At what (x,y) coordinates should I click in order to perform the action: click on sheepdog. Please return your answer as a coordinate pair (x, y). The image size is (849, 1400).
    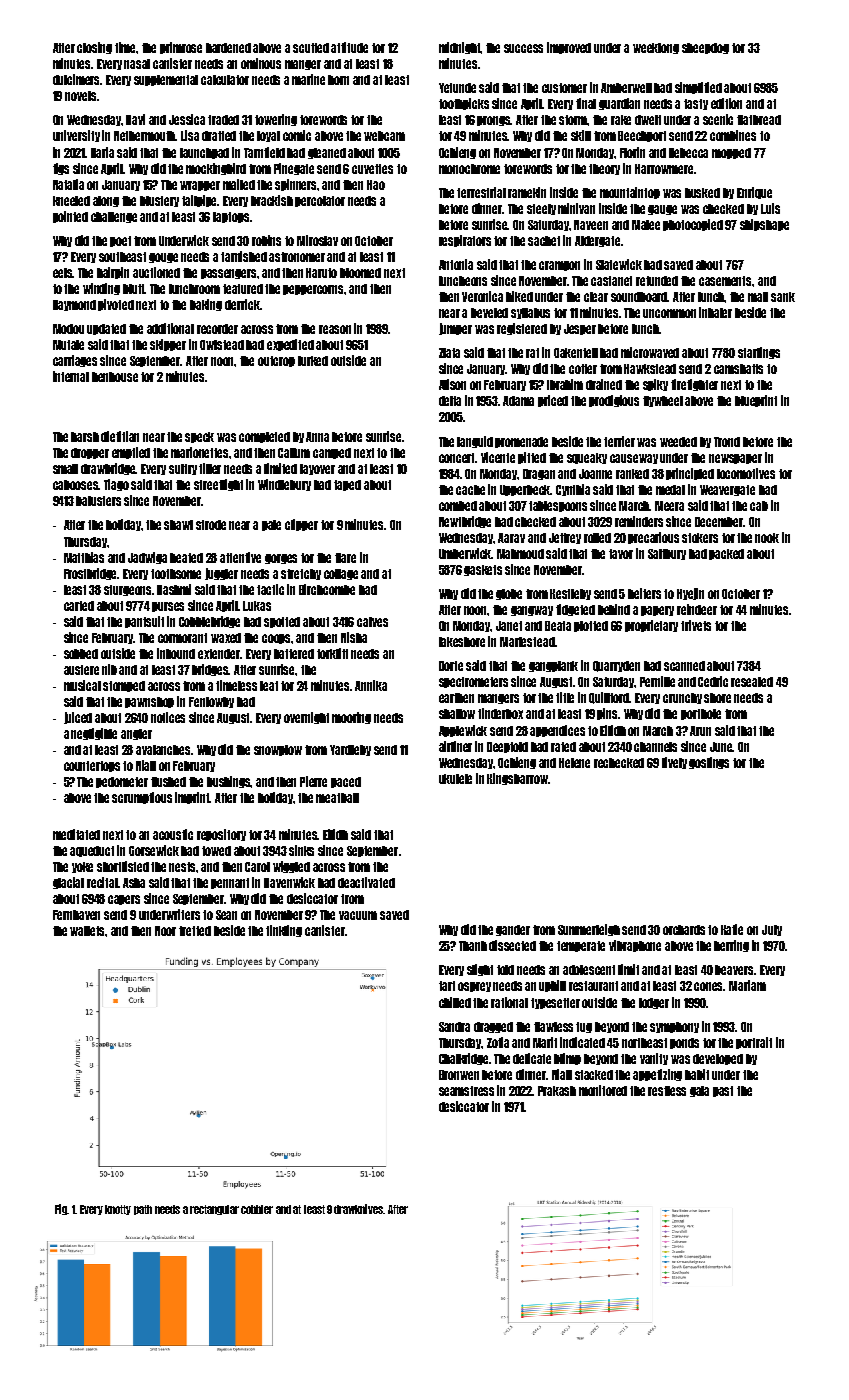
    Looking at the image, I should click on (705, 48).
